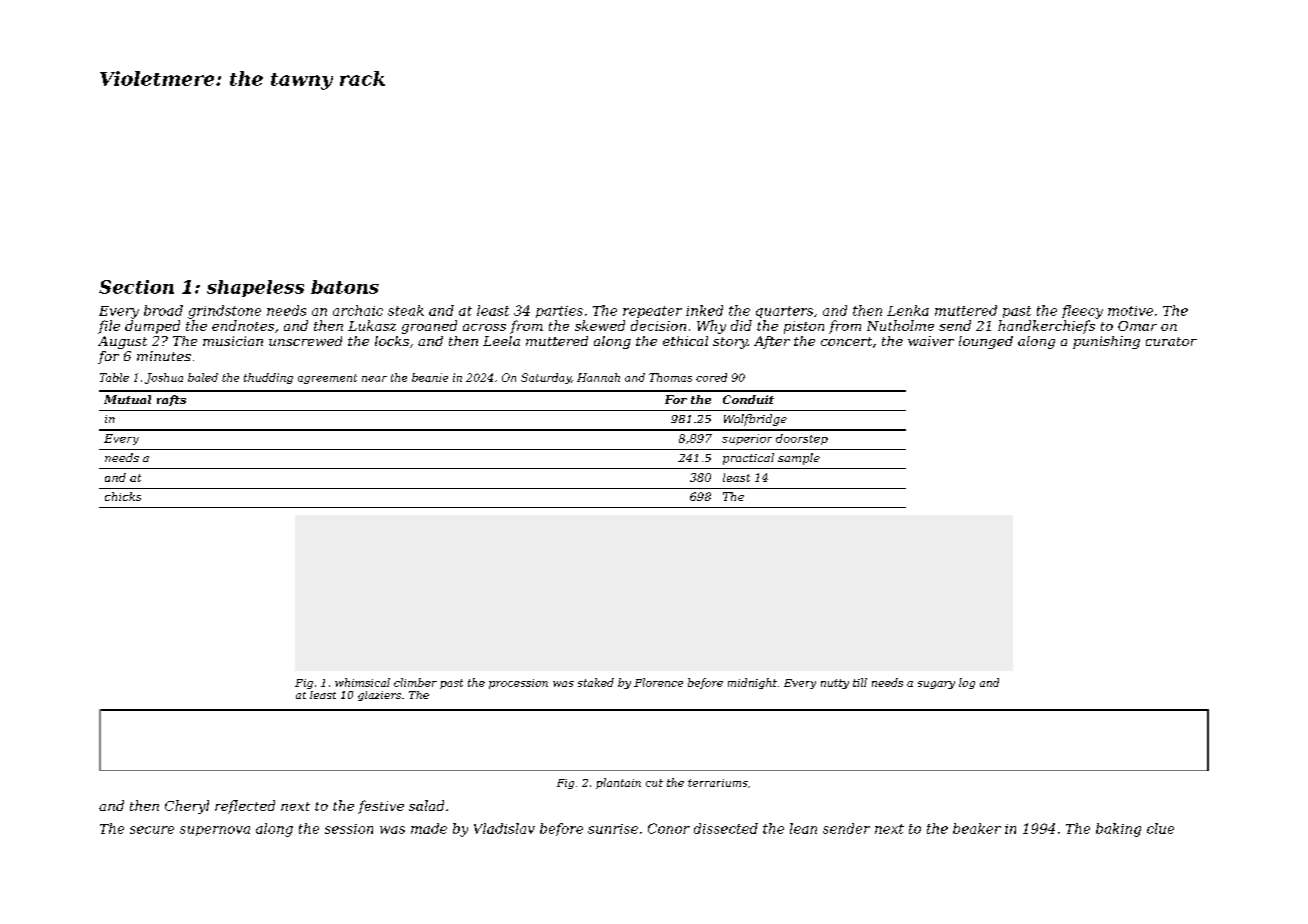  Describe the element at coordinates (658, 682) in the document. I see `Florence` at that location.
